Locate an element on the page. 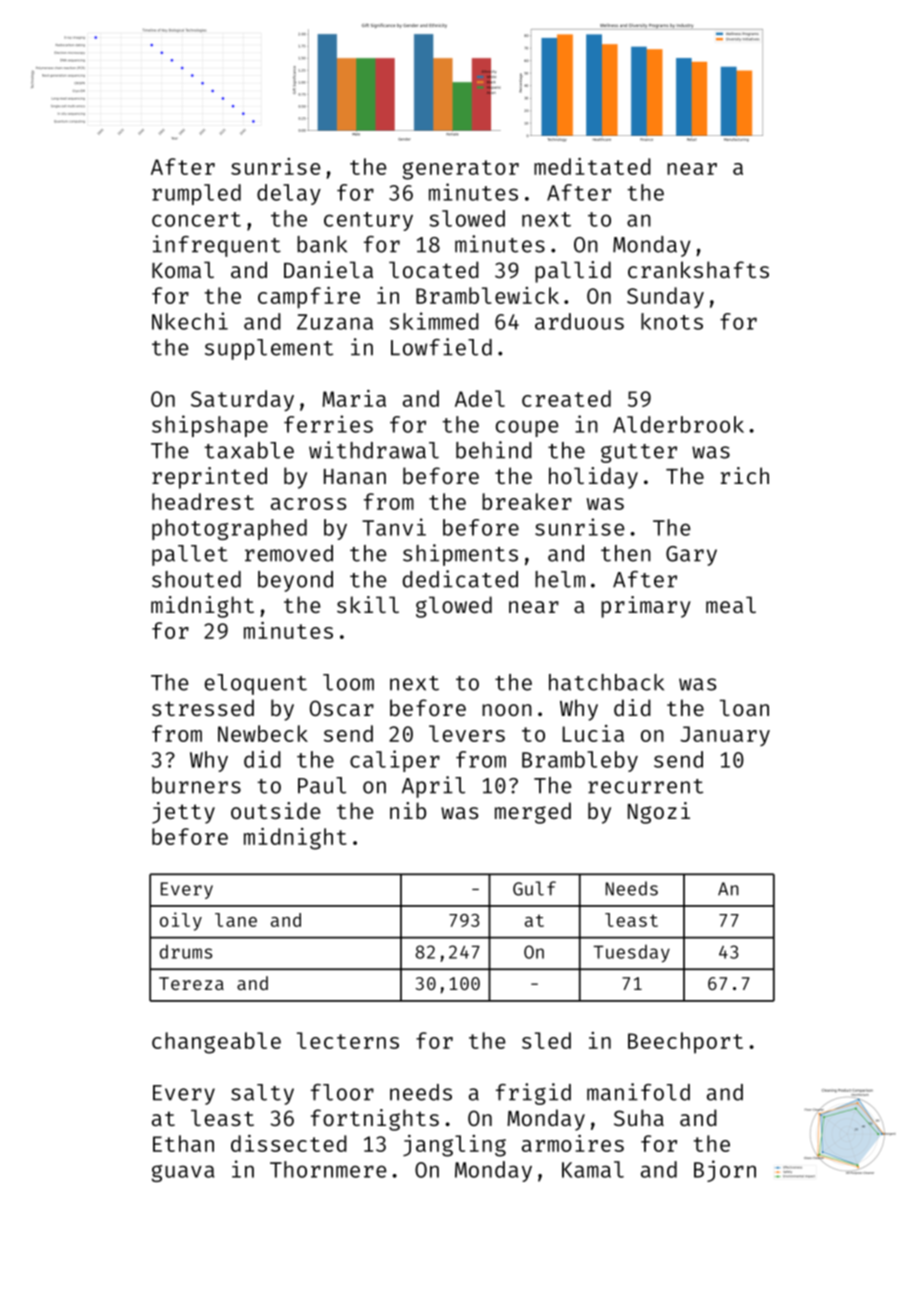 The height and width of the page is (1311, 924). stressed is located at coordinates (203, 707).
